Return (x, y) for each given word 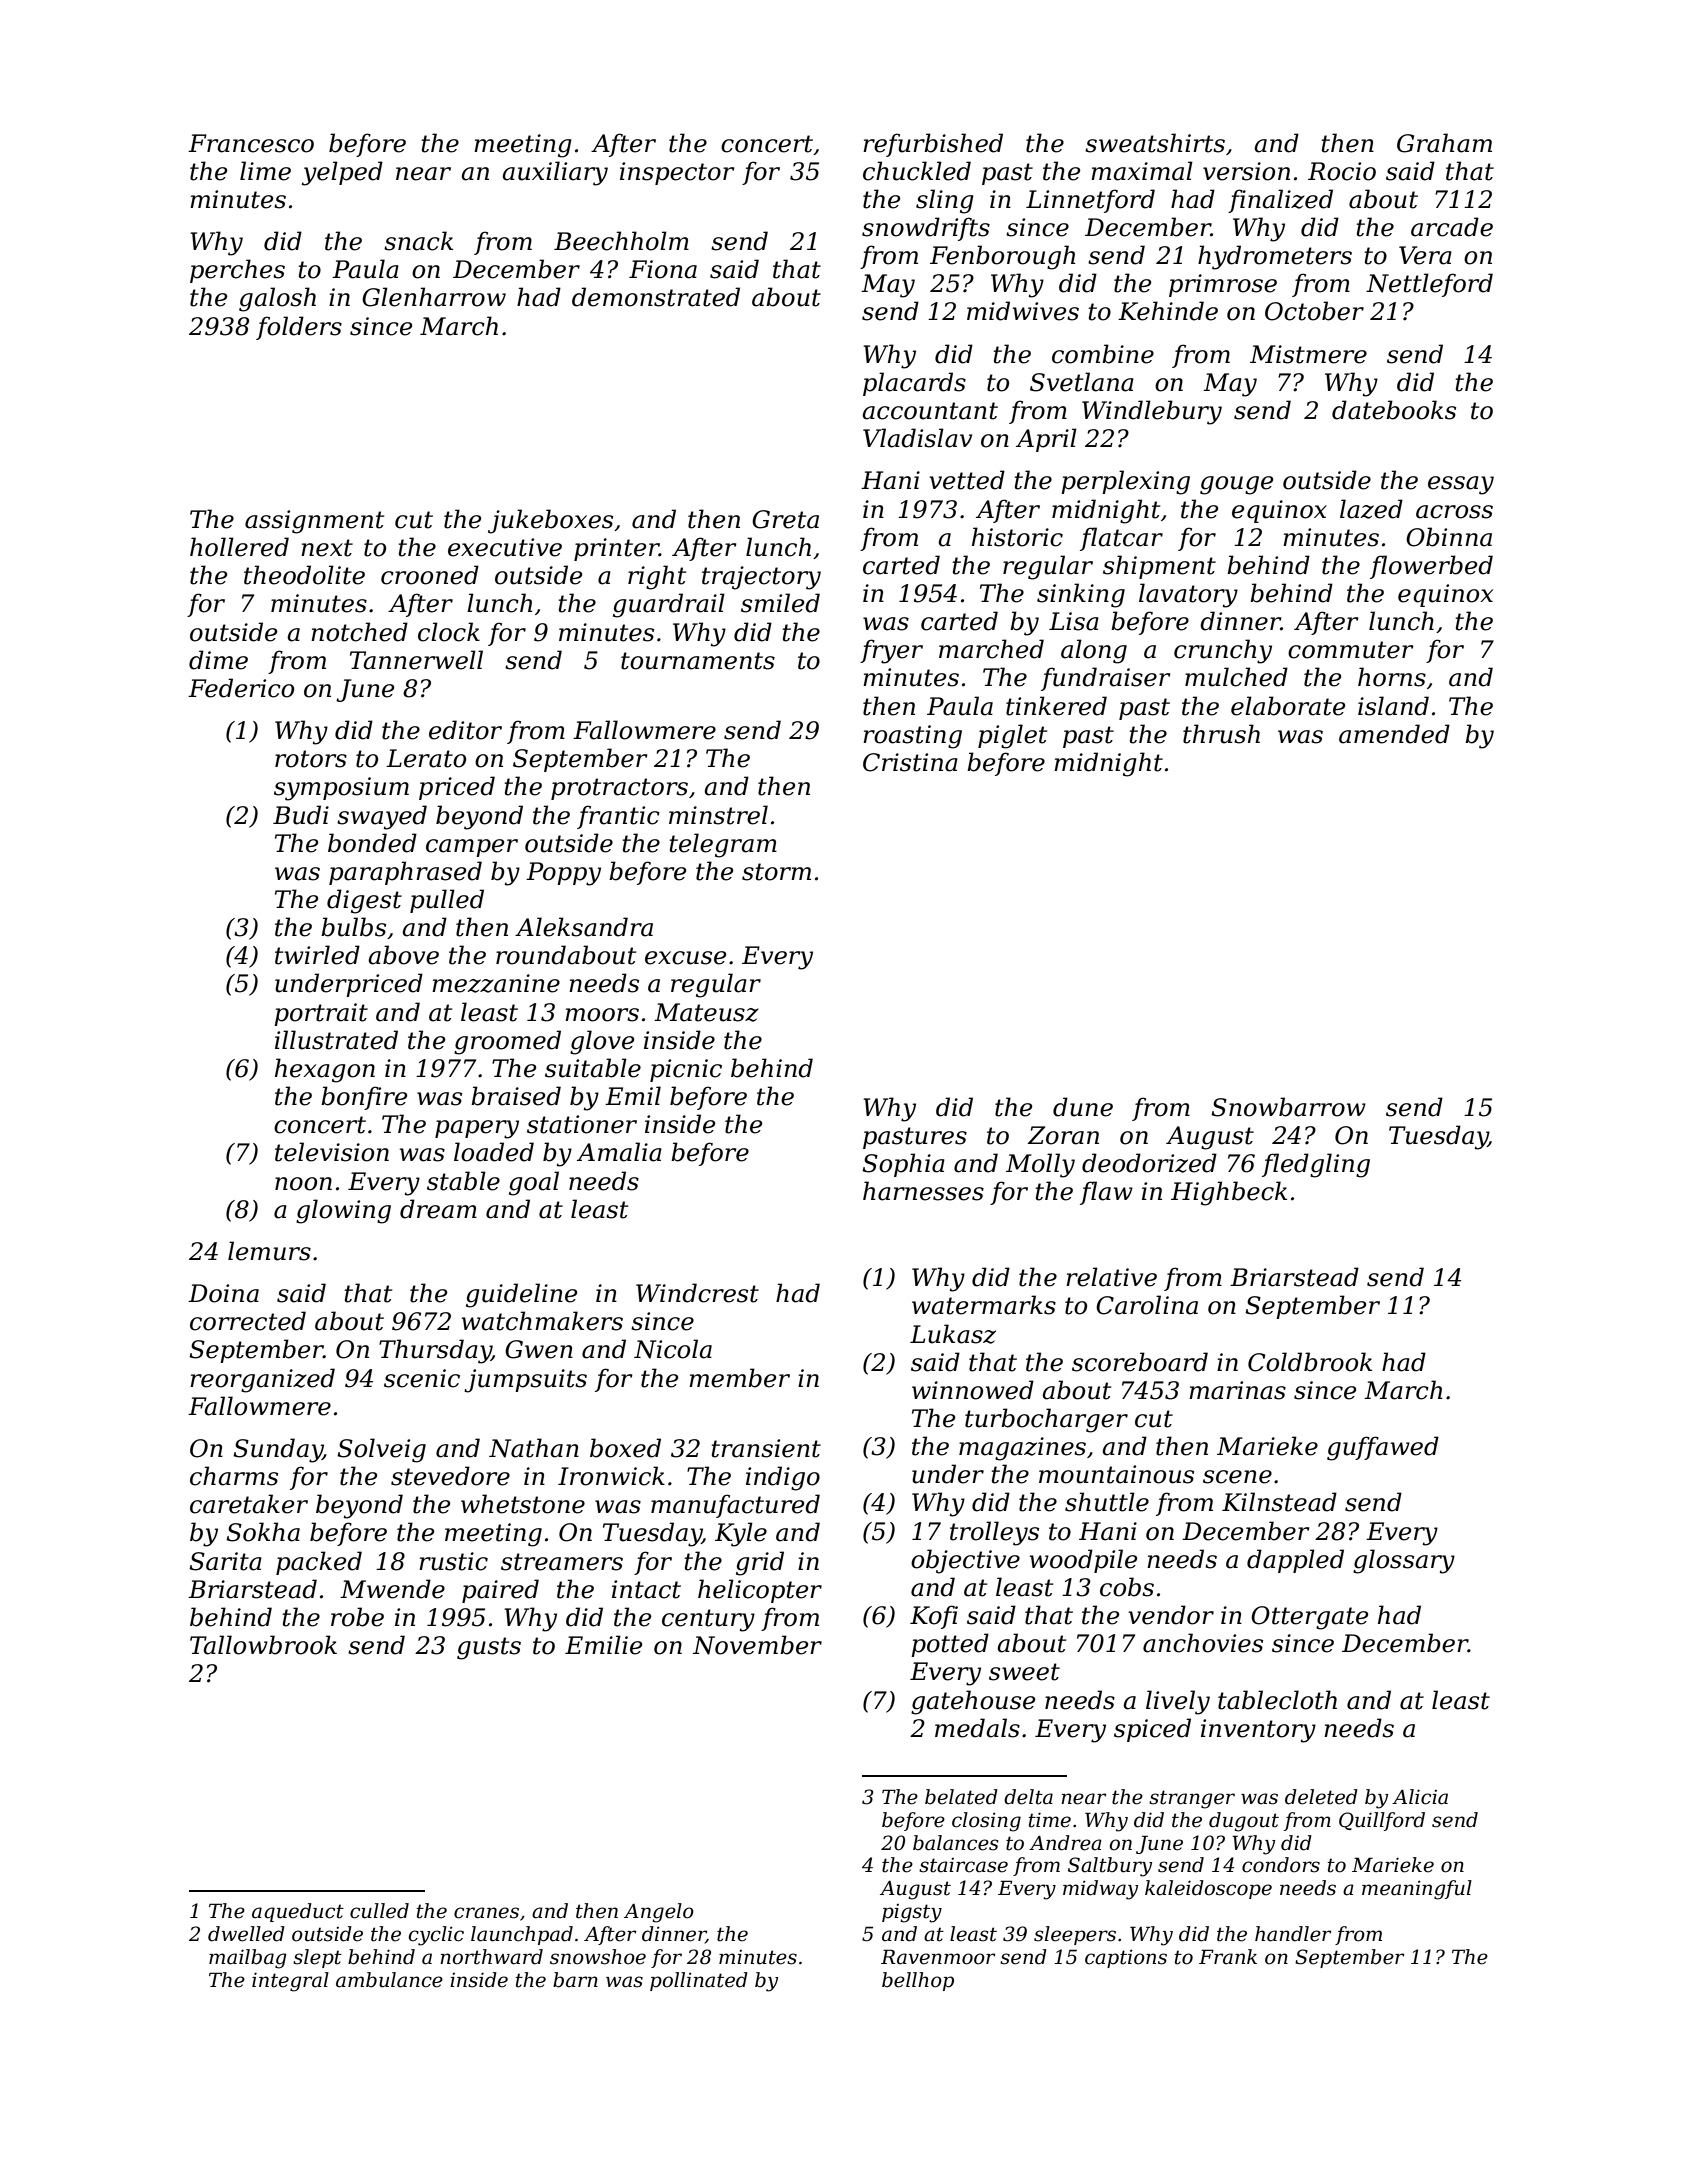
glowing (343, 1211)
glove (602, 1042)
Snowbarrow (1288, 1107)
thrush (1221, 734)
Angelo (659, 1913)
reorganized (262, 1380)
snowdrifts (926, 229)
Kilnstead (1279, 1502)
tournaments (698, 661)
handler (1293, 1934)
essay (1461, 485)
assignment (314, 522)
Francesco (251, 143)
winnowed (973, 1390)
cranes (486, 1913)
